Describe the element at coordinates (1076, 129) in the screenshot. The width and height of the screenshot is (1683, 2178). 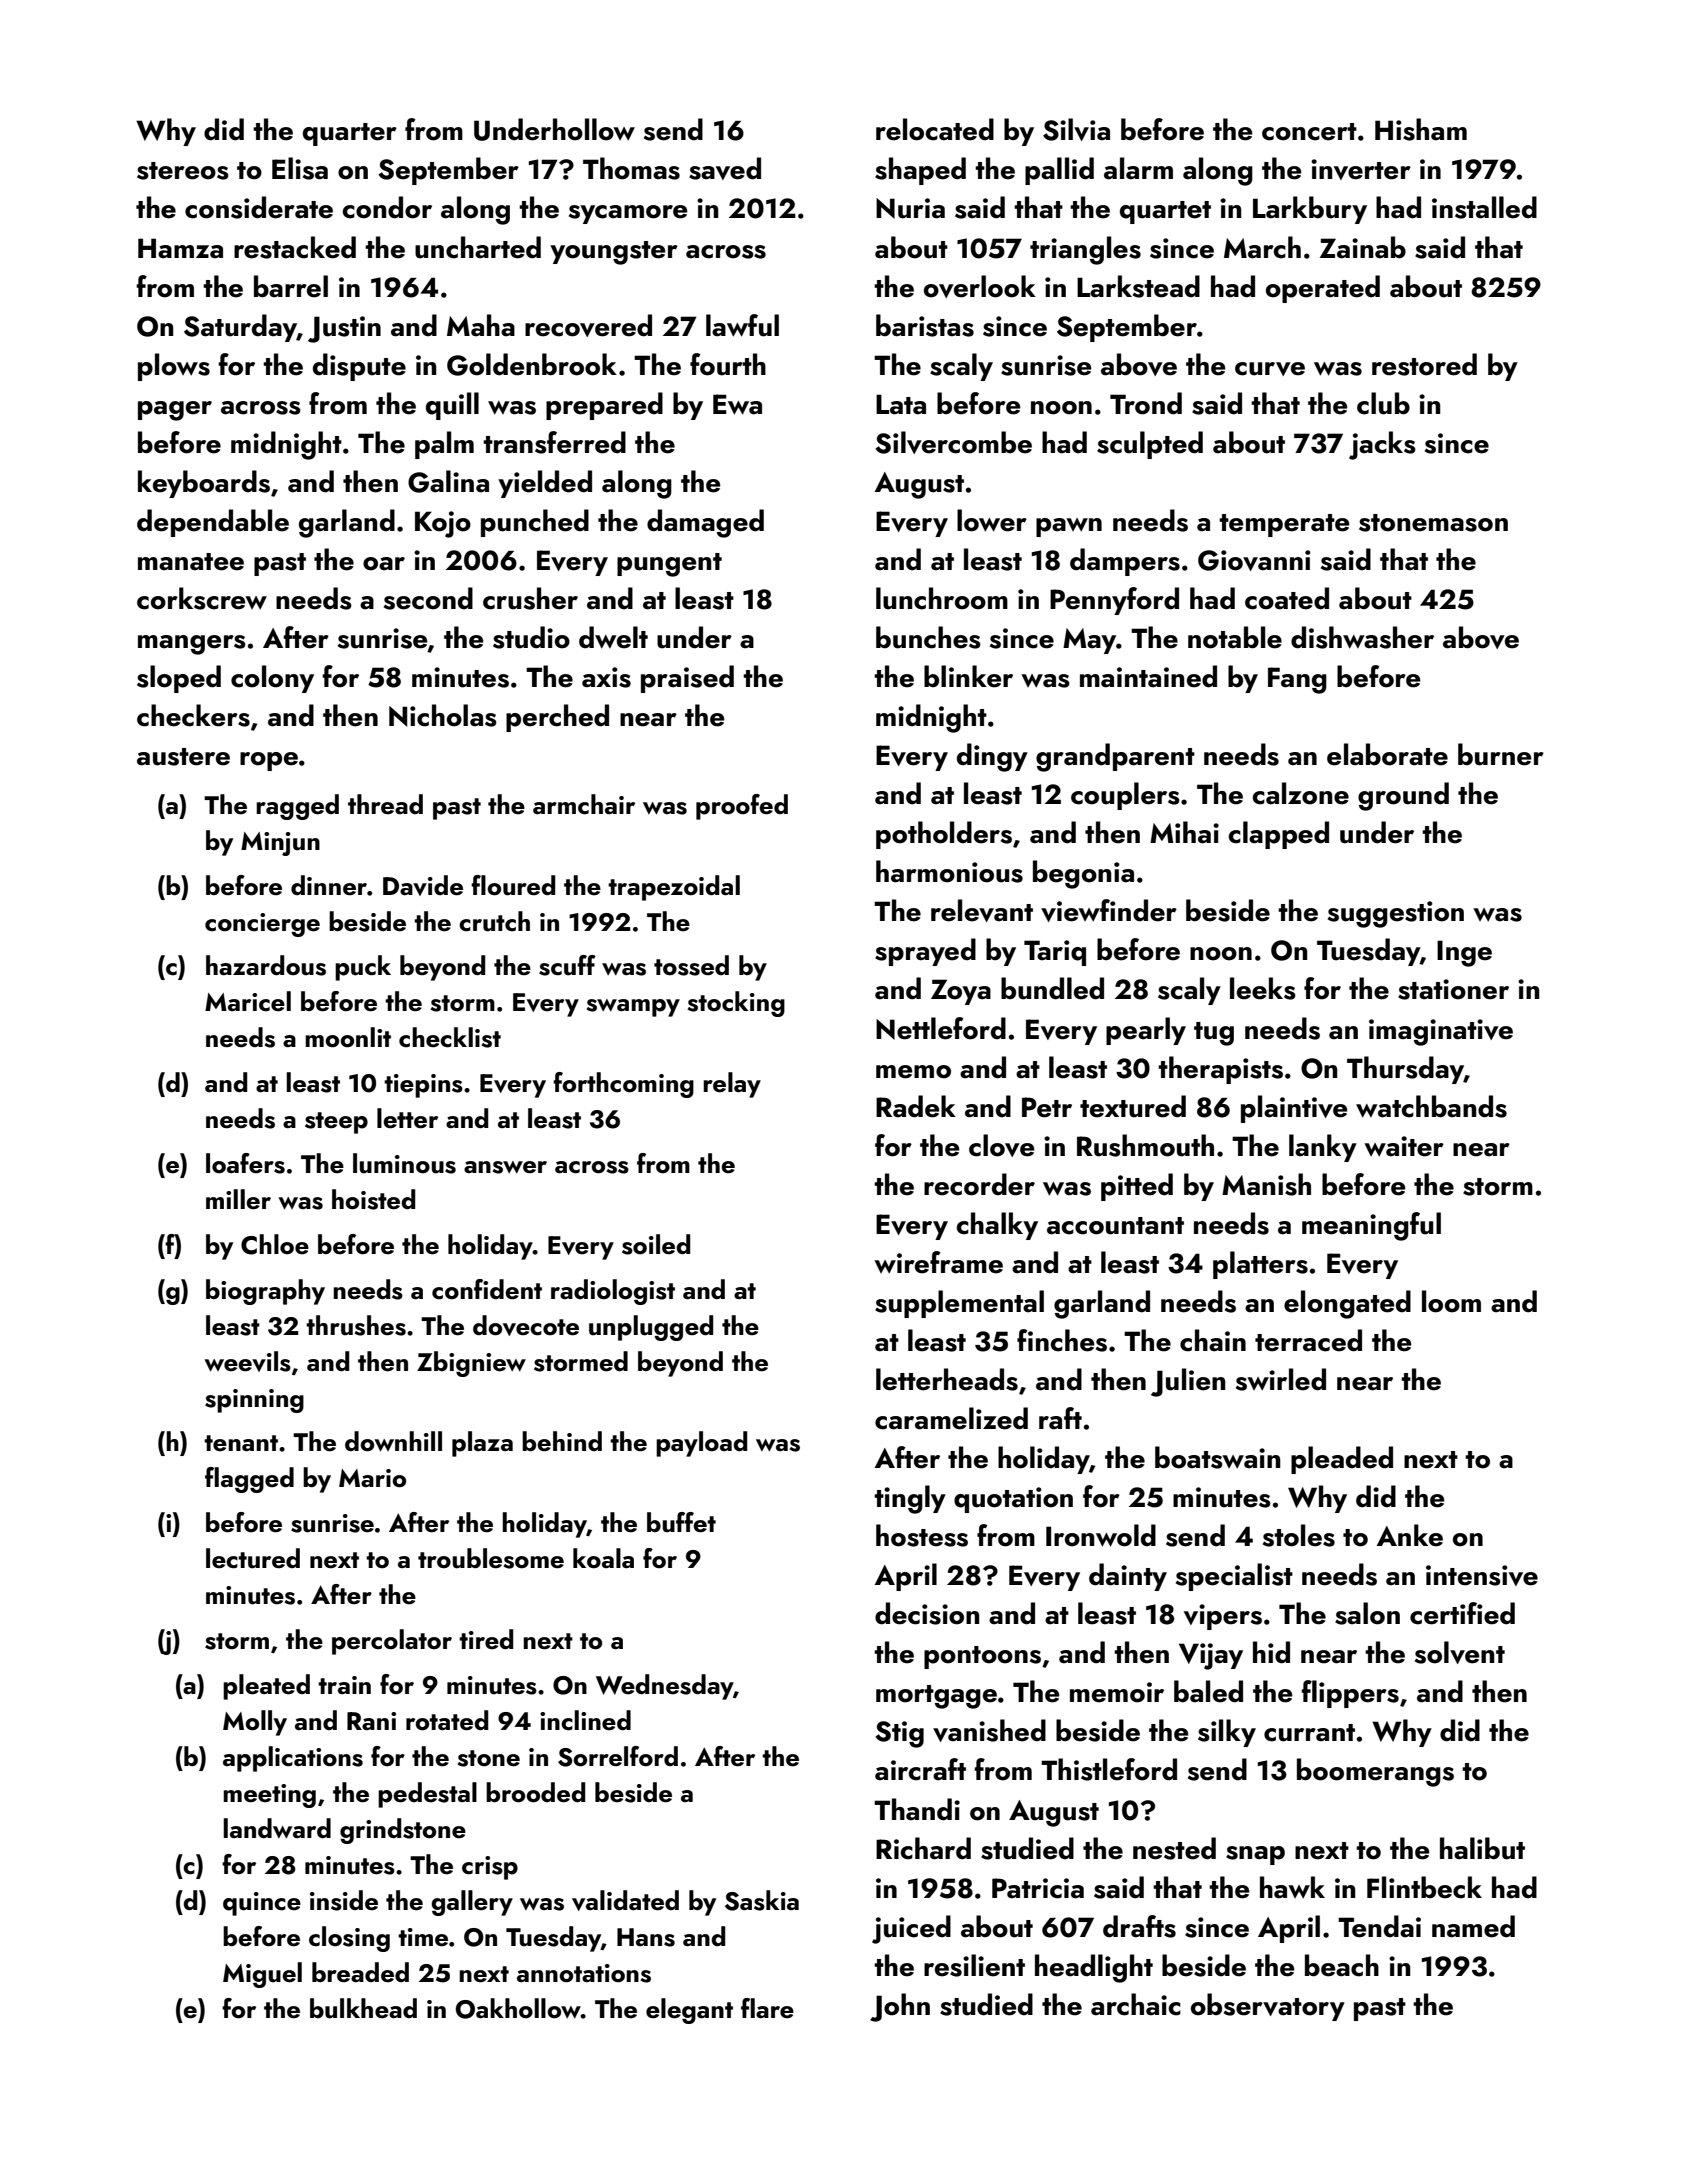
I see `Silvia` at that location.
